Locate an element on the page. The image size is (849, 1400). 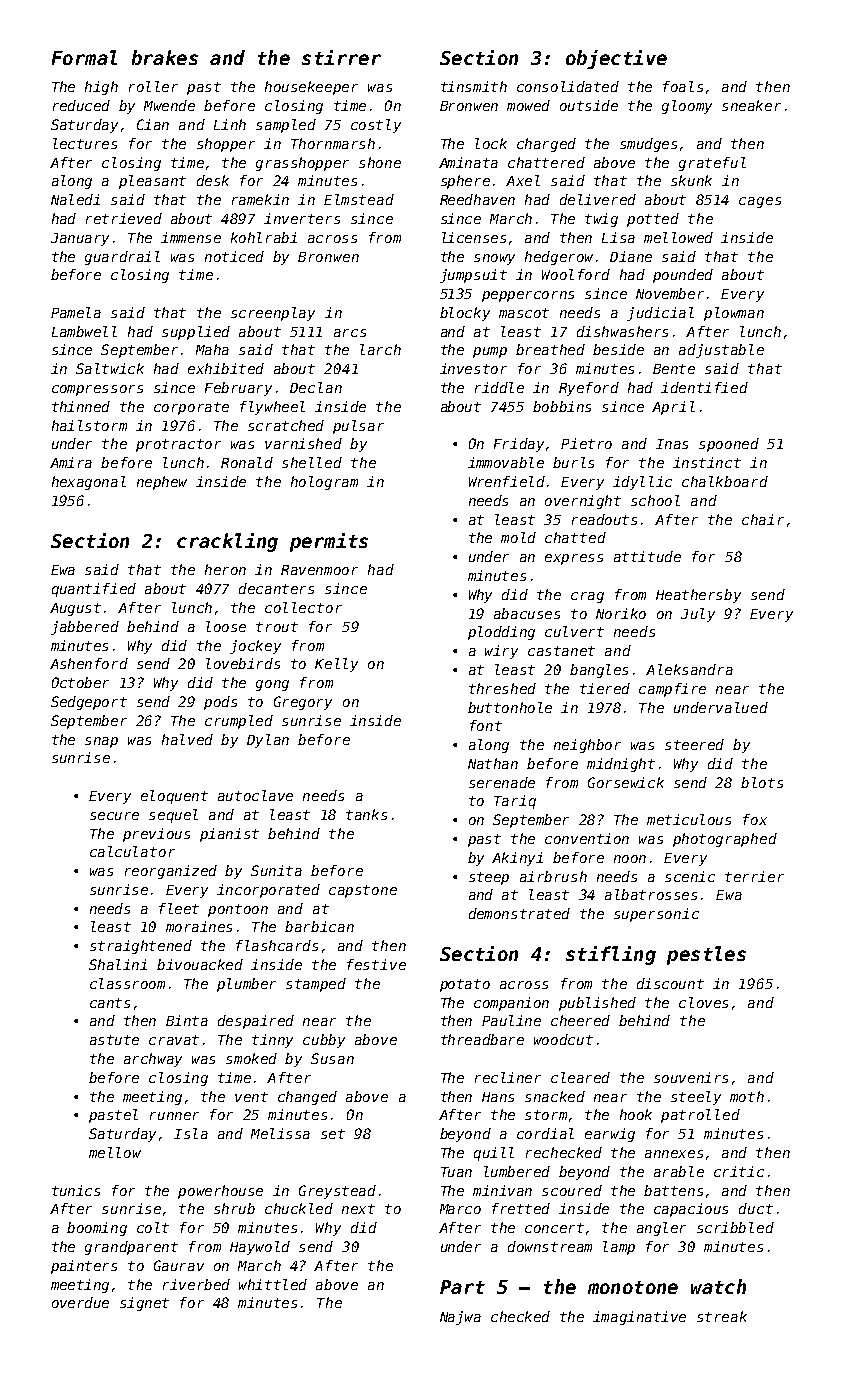
plowman is located at coordinates (734, 314).
